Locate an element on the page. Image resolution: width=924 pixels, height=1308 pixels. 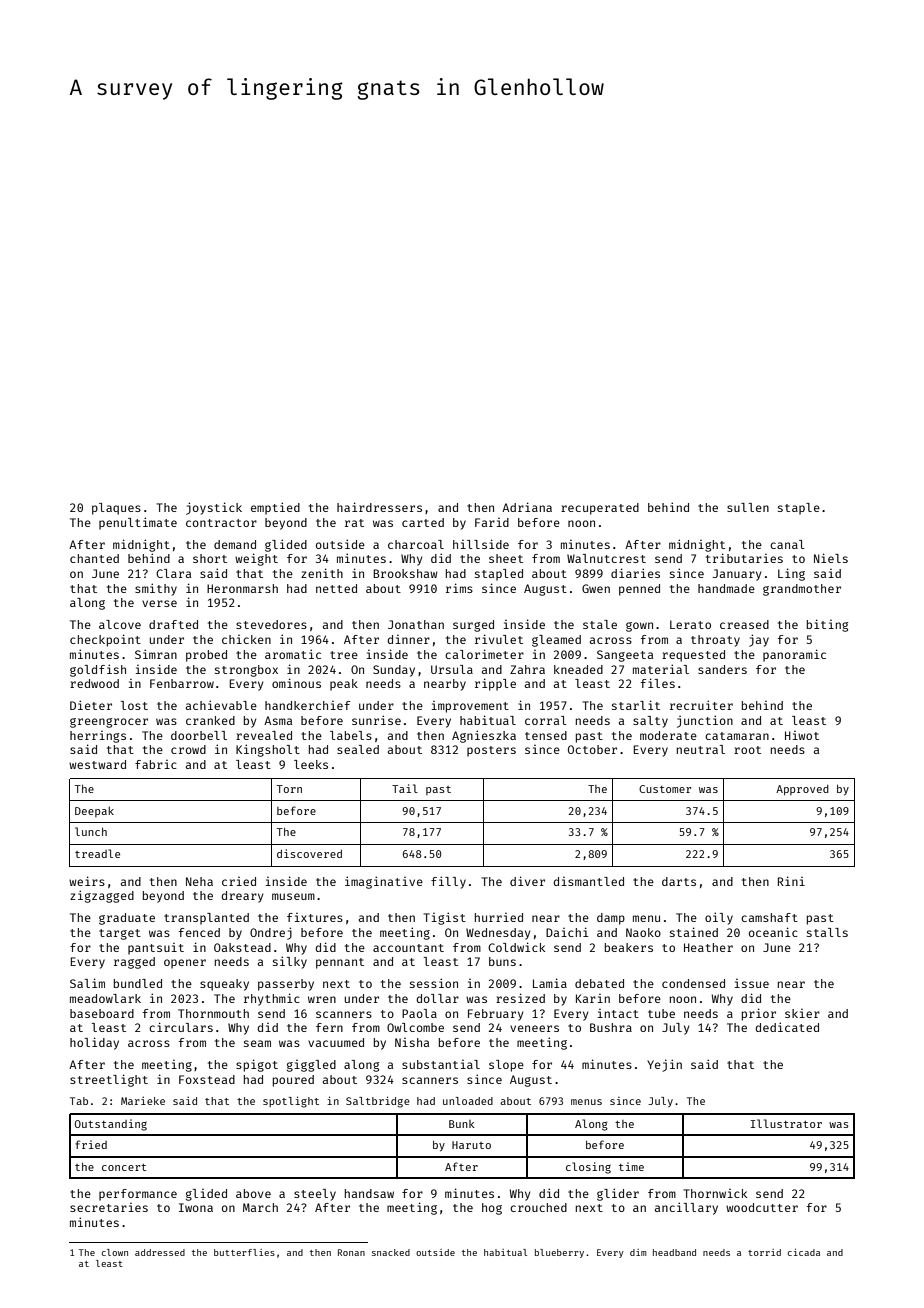
addressed is located at coordinates (160, 1252).
